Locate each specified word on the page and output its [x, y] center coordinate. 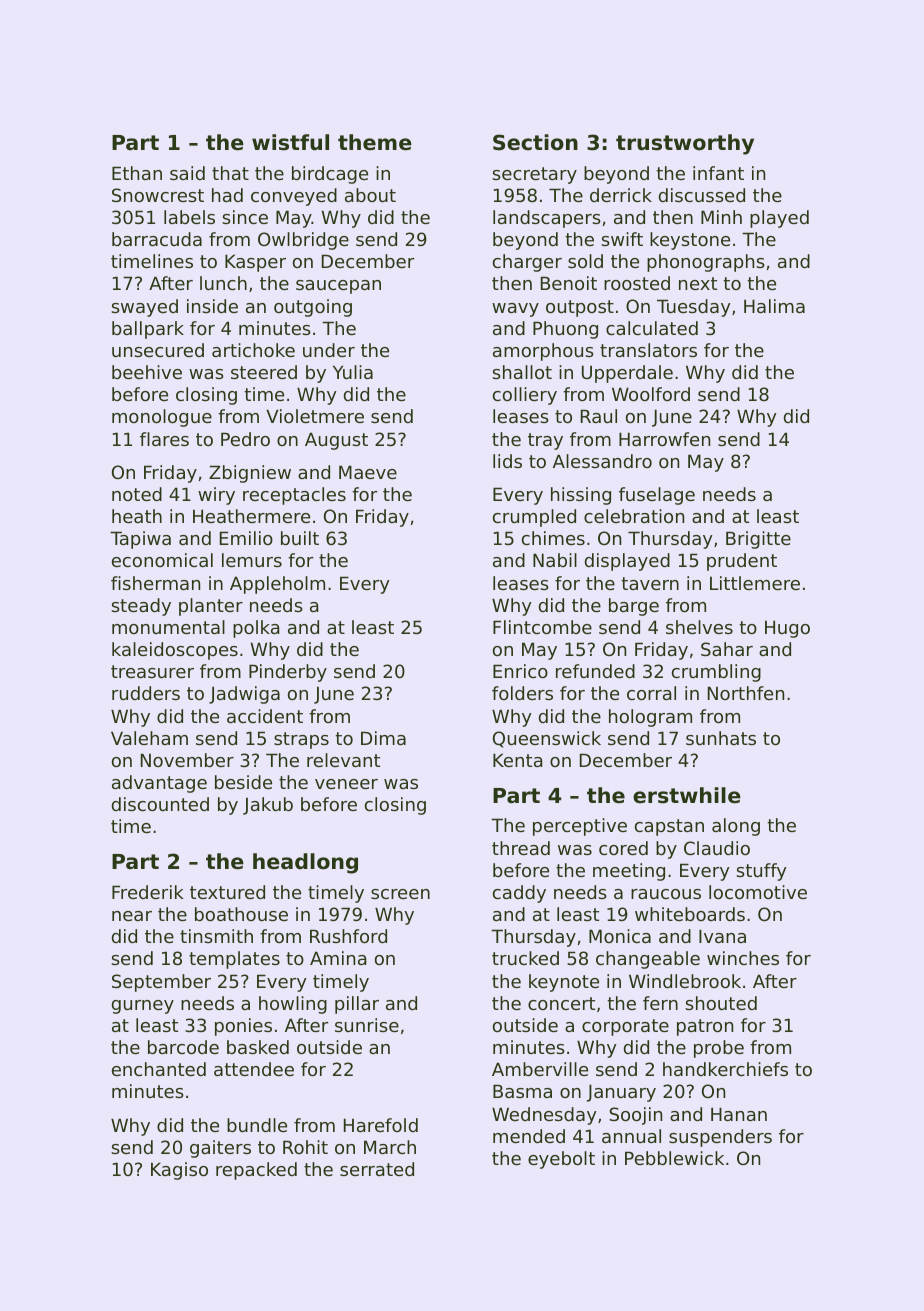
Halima [774, 306]
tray [545, 441]
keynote [564, 983]
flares [164, 439]
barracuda [157, 239]
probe [719, 1049]
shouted [721, 1003]
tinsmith [216, 936]
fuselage [657, 496]
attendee [254, 1069]
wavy [515, 310]
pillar [357, 1005]
